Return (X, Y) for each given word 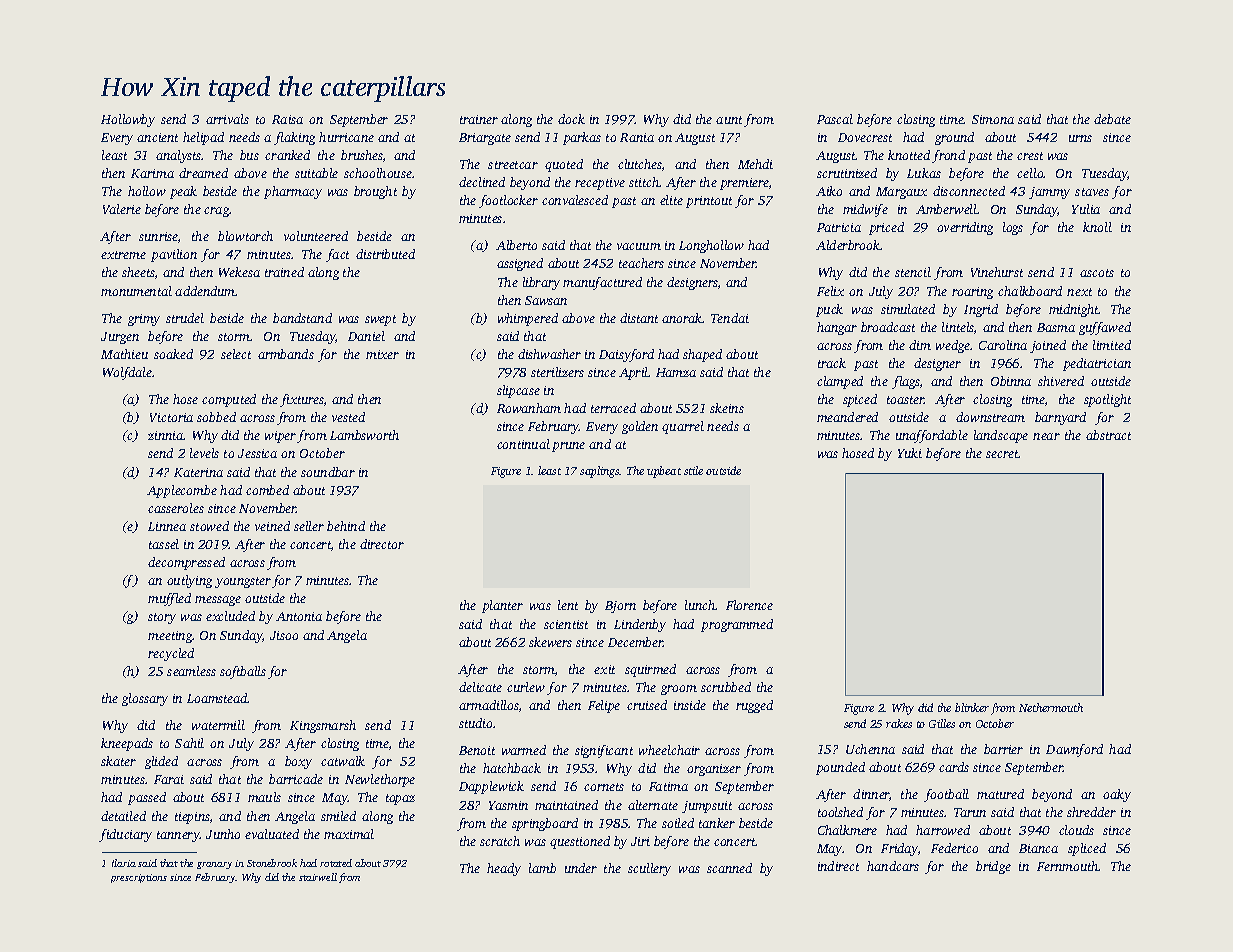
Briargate (485, 139)
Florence (749, 605)
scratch (500, 841)
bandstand (302, 318)
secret (1002, 454)
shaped (702, 355)
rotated (336, 863)
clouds (1076, 830)
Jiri (640, 841)
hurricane (346, 137)
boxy (298, 762)
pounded (840, 768)
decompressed (186, 563)
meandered (847, 417)
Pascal (835, 119)
